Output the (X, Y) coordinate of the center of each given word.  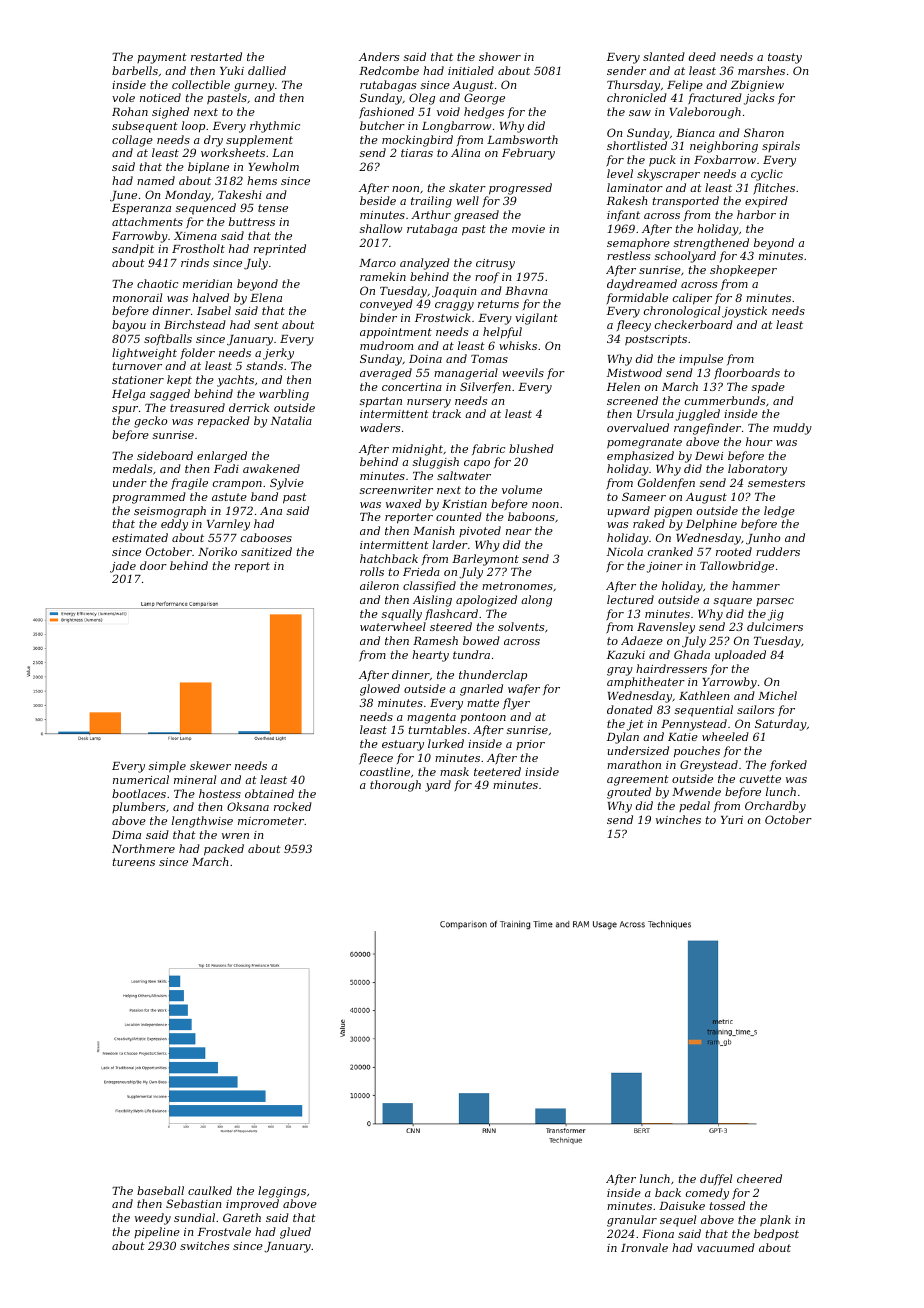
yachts (235, 381)
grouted (629, 793)
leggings (282, 1192)
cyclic (767, 175)
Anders (379, 56)
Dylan (623, 738)
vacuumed (726, 1247)
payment (162, 58)
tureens (134, 862)
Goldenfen (666, 484)
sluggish (436, 463)
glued (295, 1233)
